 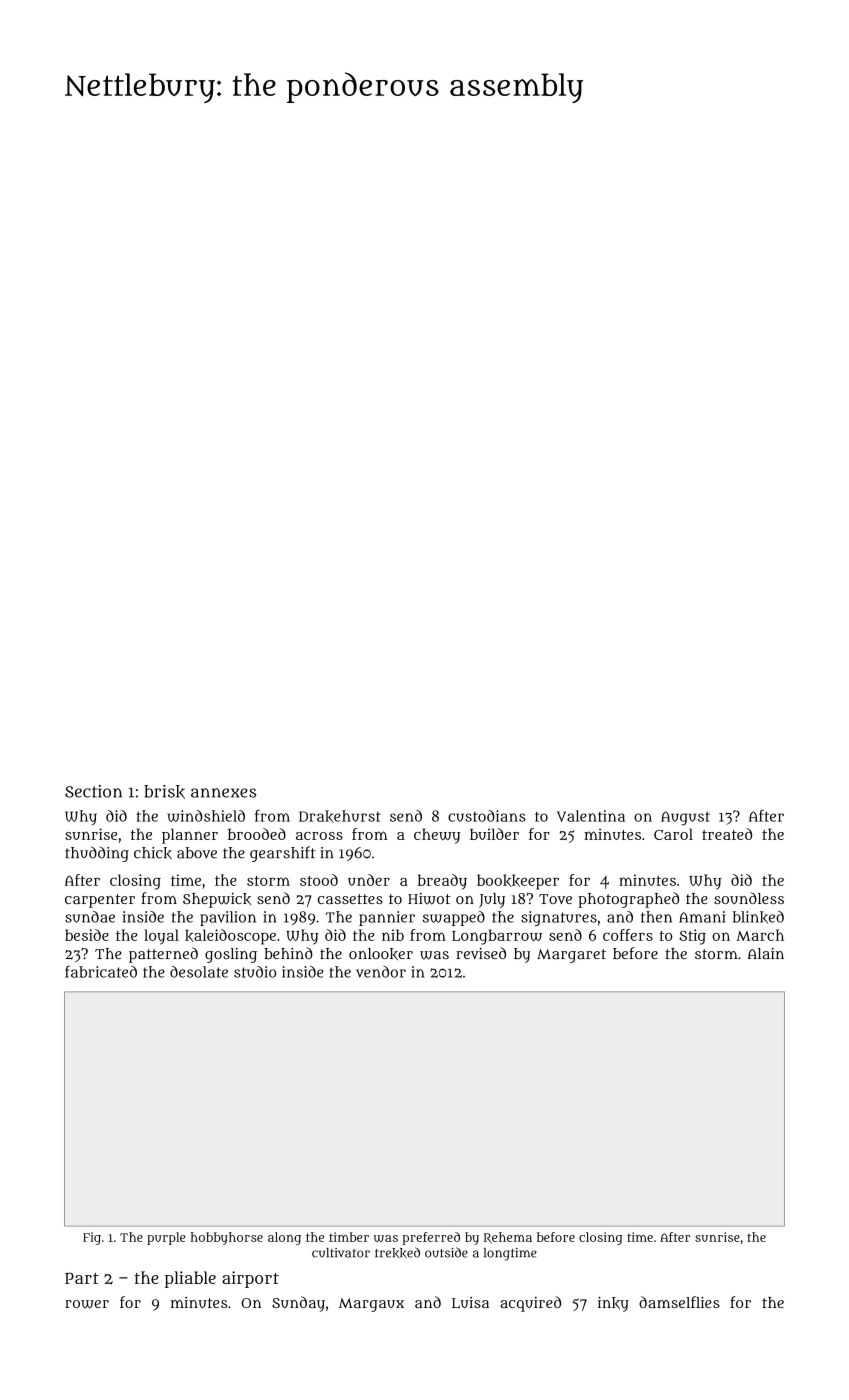 I want to click on Luisa, so click(x=470, y=1303).
